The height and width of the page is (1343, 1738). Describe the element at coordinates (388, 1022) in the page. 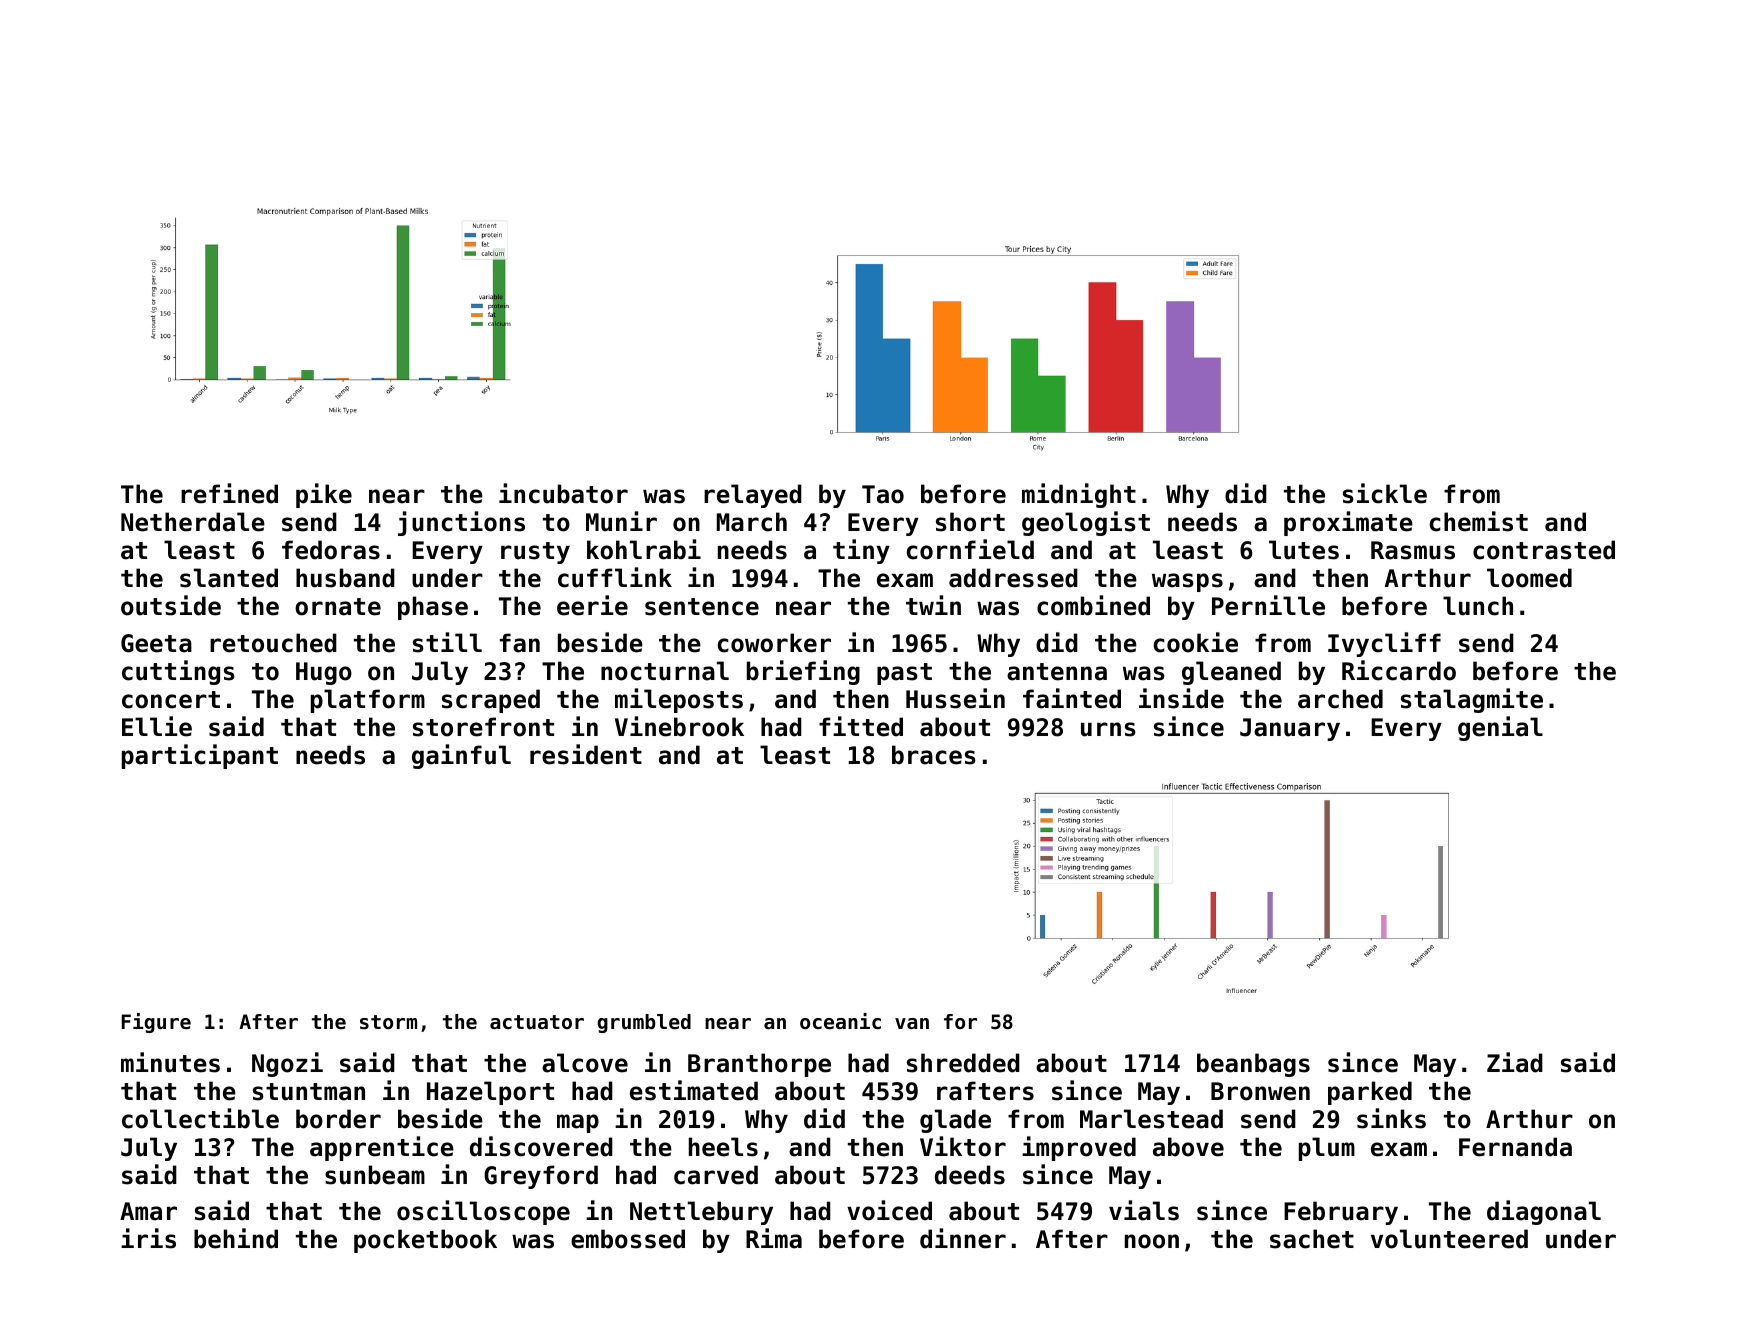

I see `storm` at that location.
